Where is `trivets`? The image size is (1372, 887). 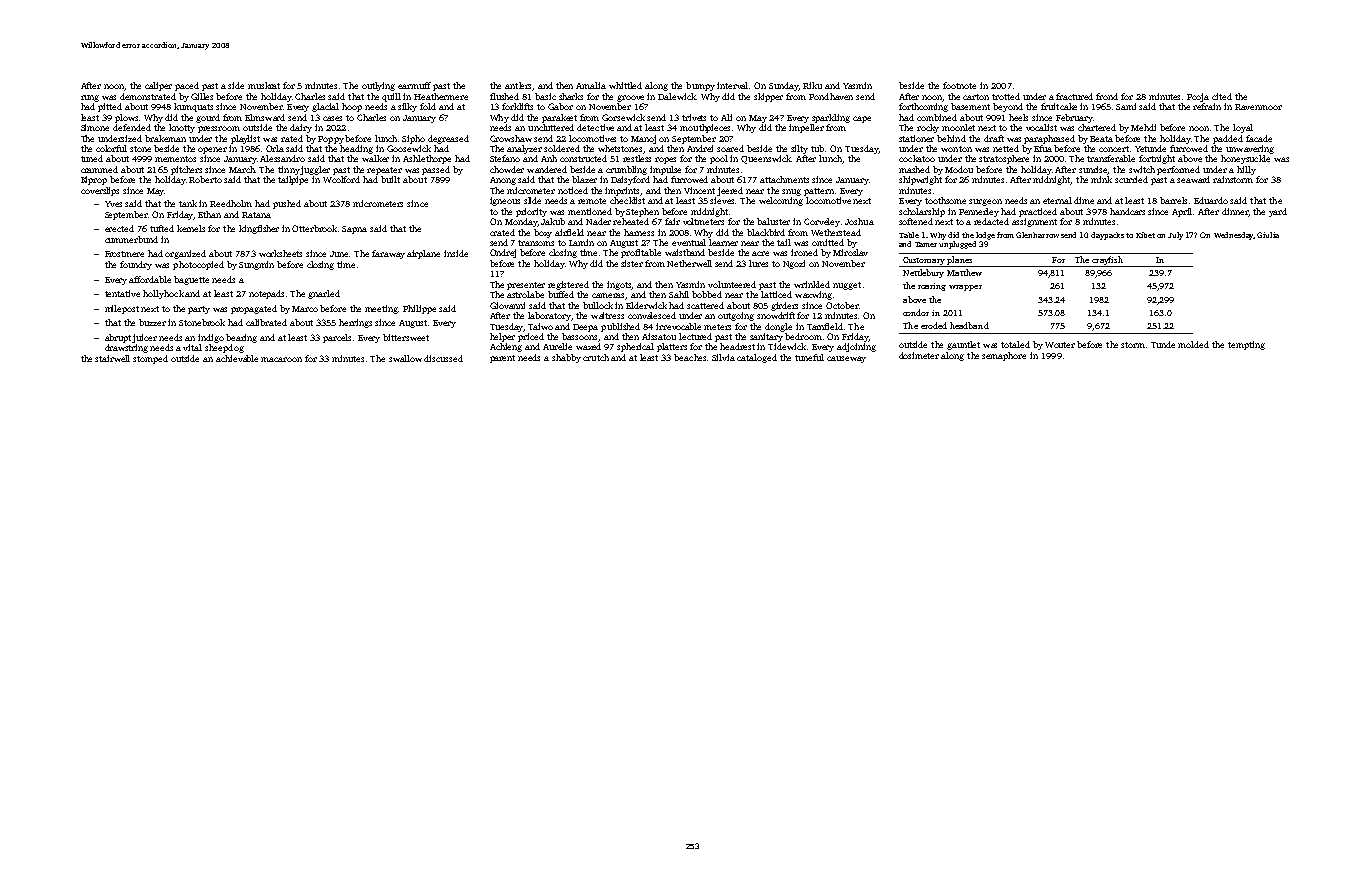
trivets is located at coordinates (694, 117).
